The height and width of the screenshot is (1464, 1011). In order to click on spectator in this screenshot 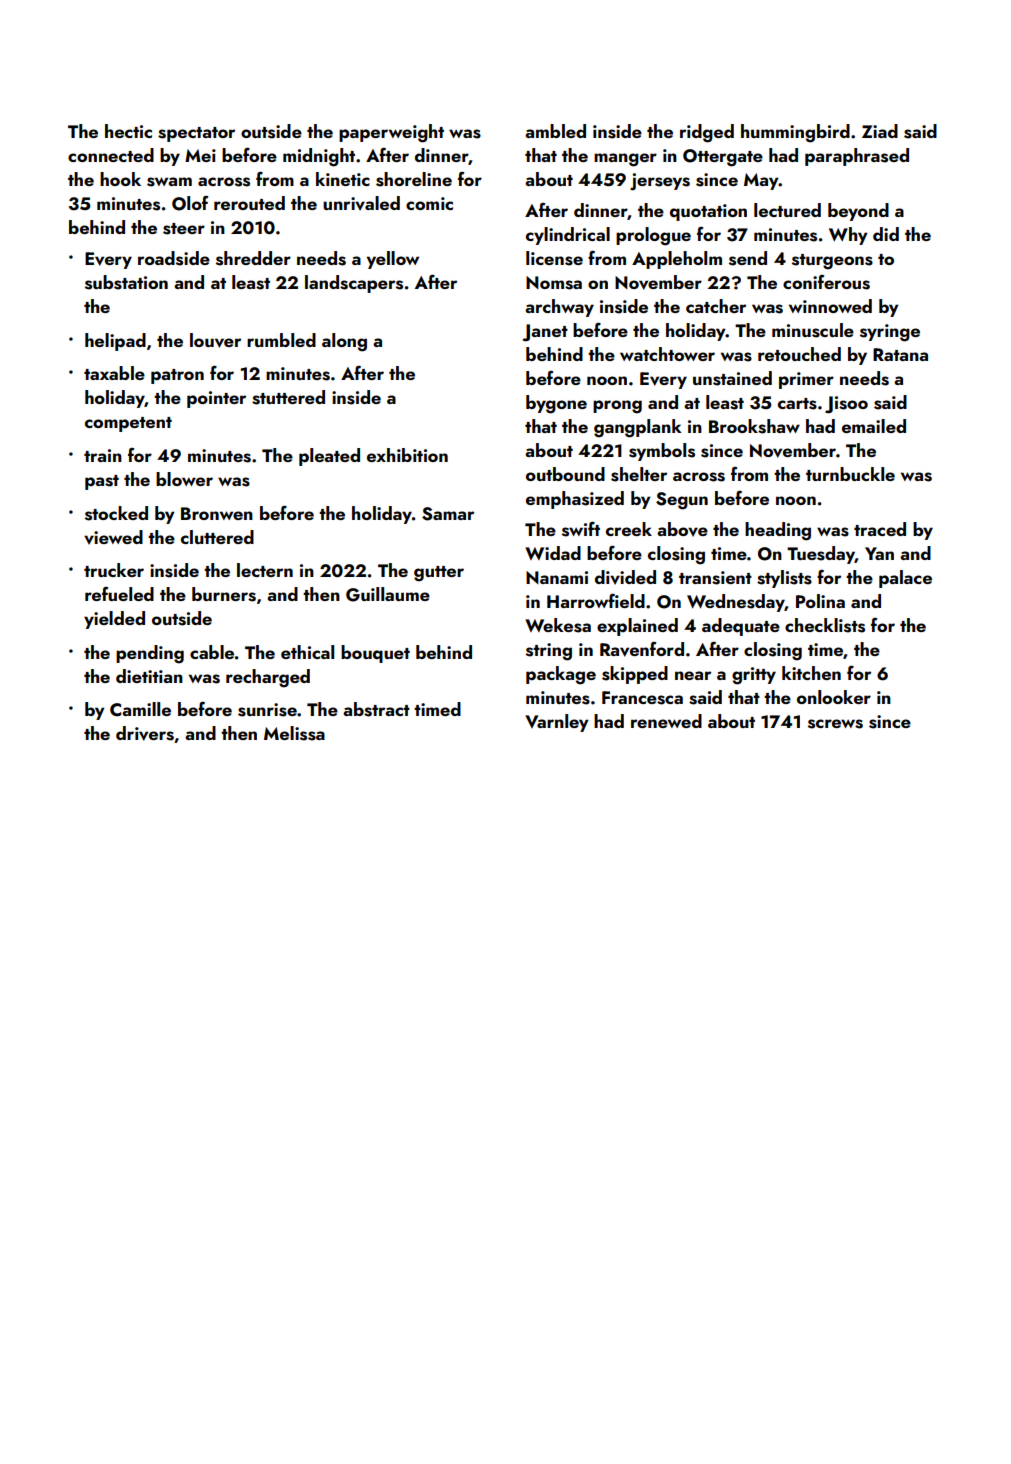, I will do `click(196, 134)`.
